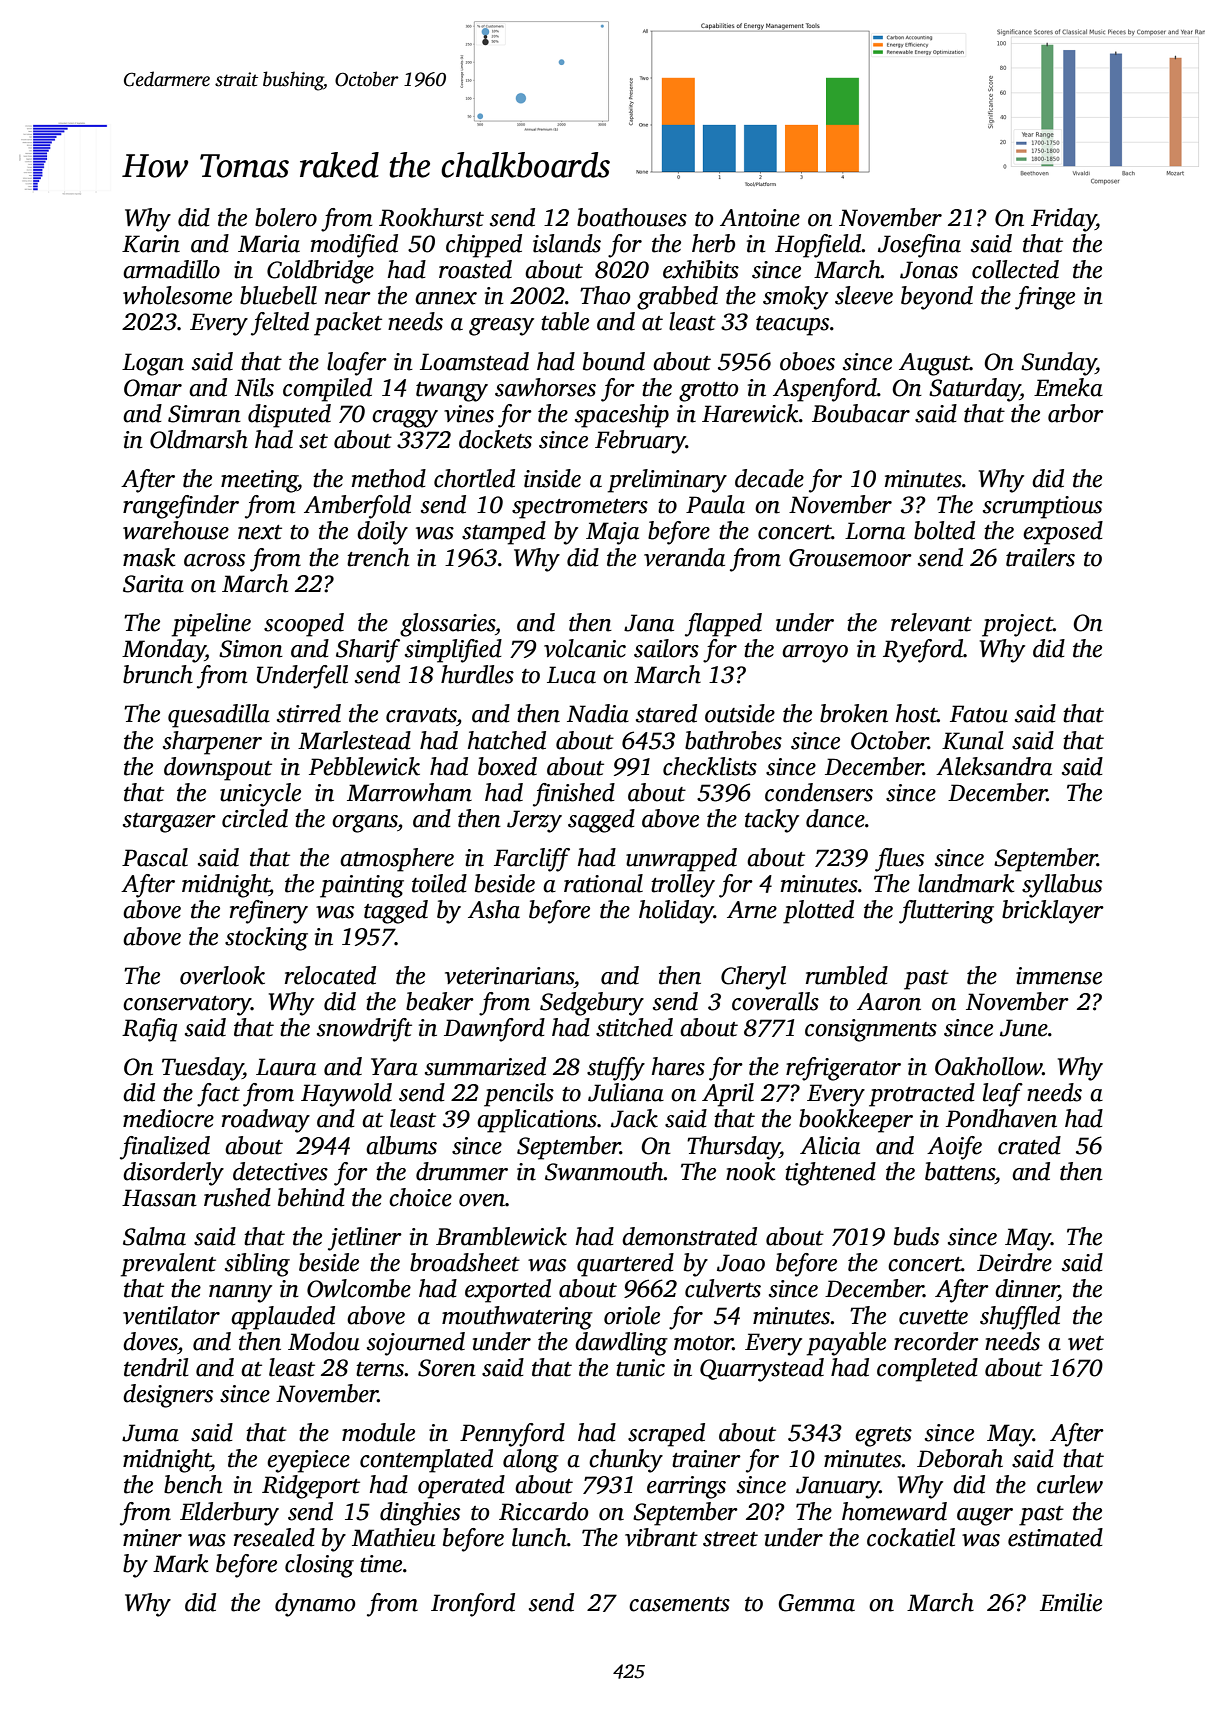  Describe the element at coordinates (919, 246) in the document. I see `Josefina` at that location.
